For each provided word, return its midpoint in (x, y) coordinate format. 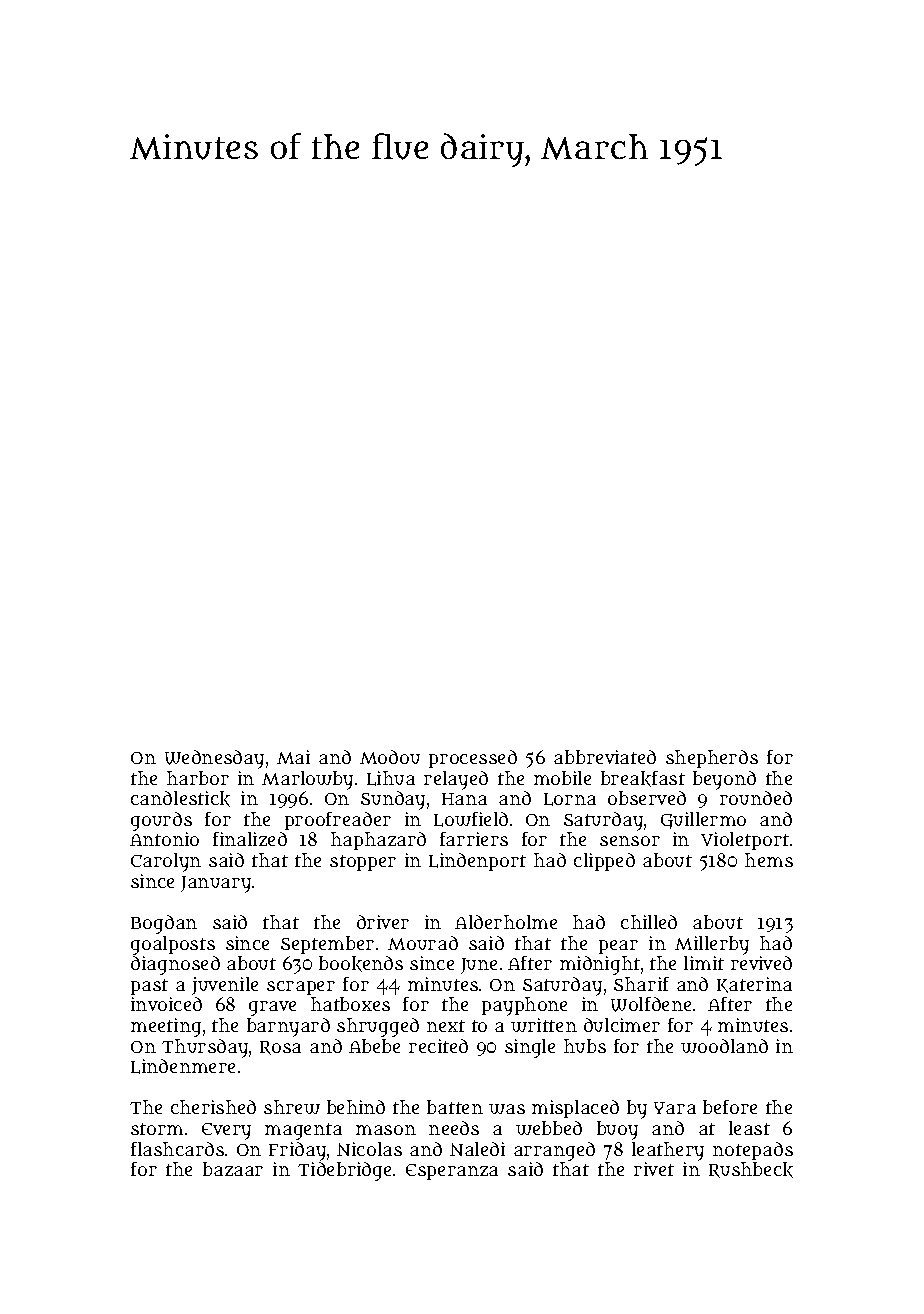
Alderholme (506, 922)
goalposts (173, 945)
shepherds (712, 759)
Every (226, 1131)
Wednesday (214, 759)
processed (473, 759)
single (530, 1048)
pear (618, 947)
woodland (724, 1046)
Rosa (280, 1048)
